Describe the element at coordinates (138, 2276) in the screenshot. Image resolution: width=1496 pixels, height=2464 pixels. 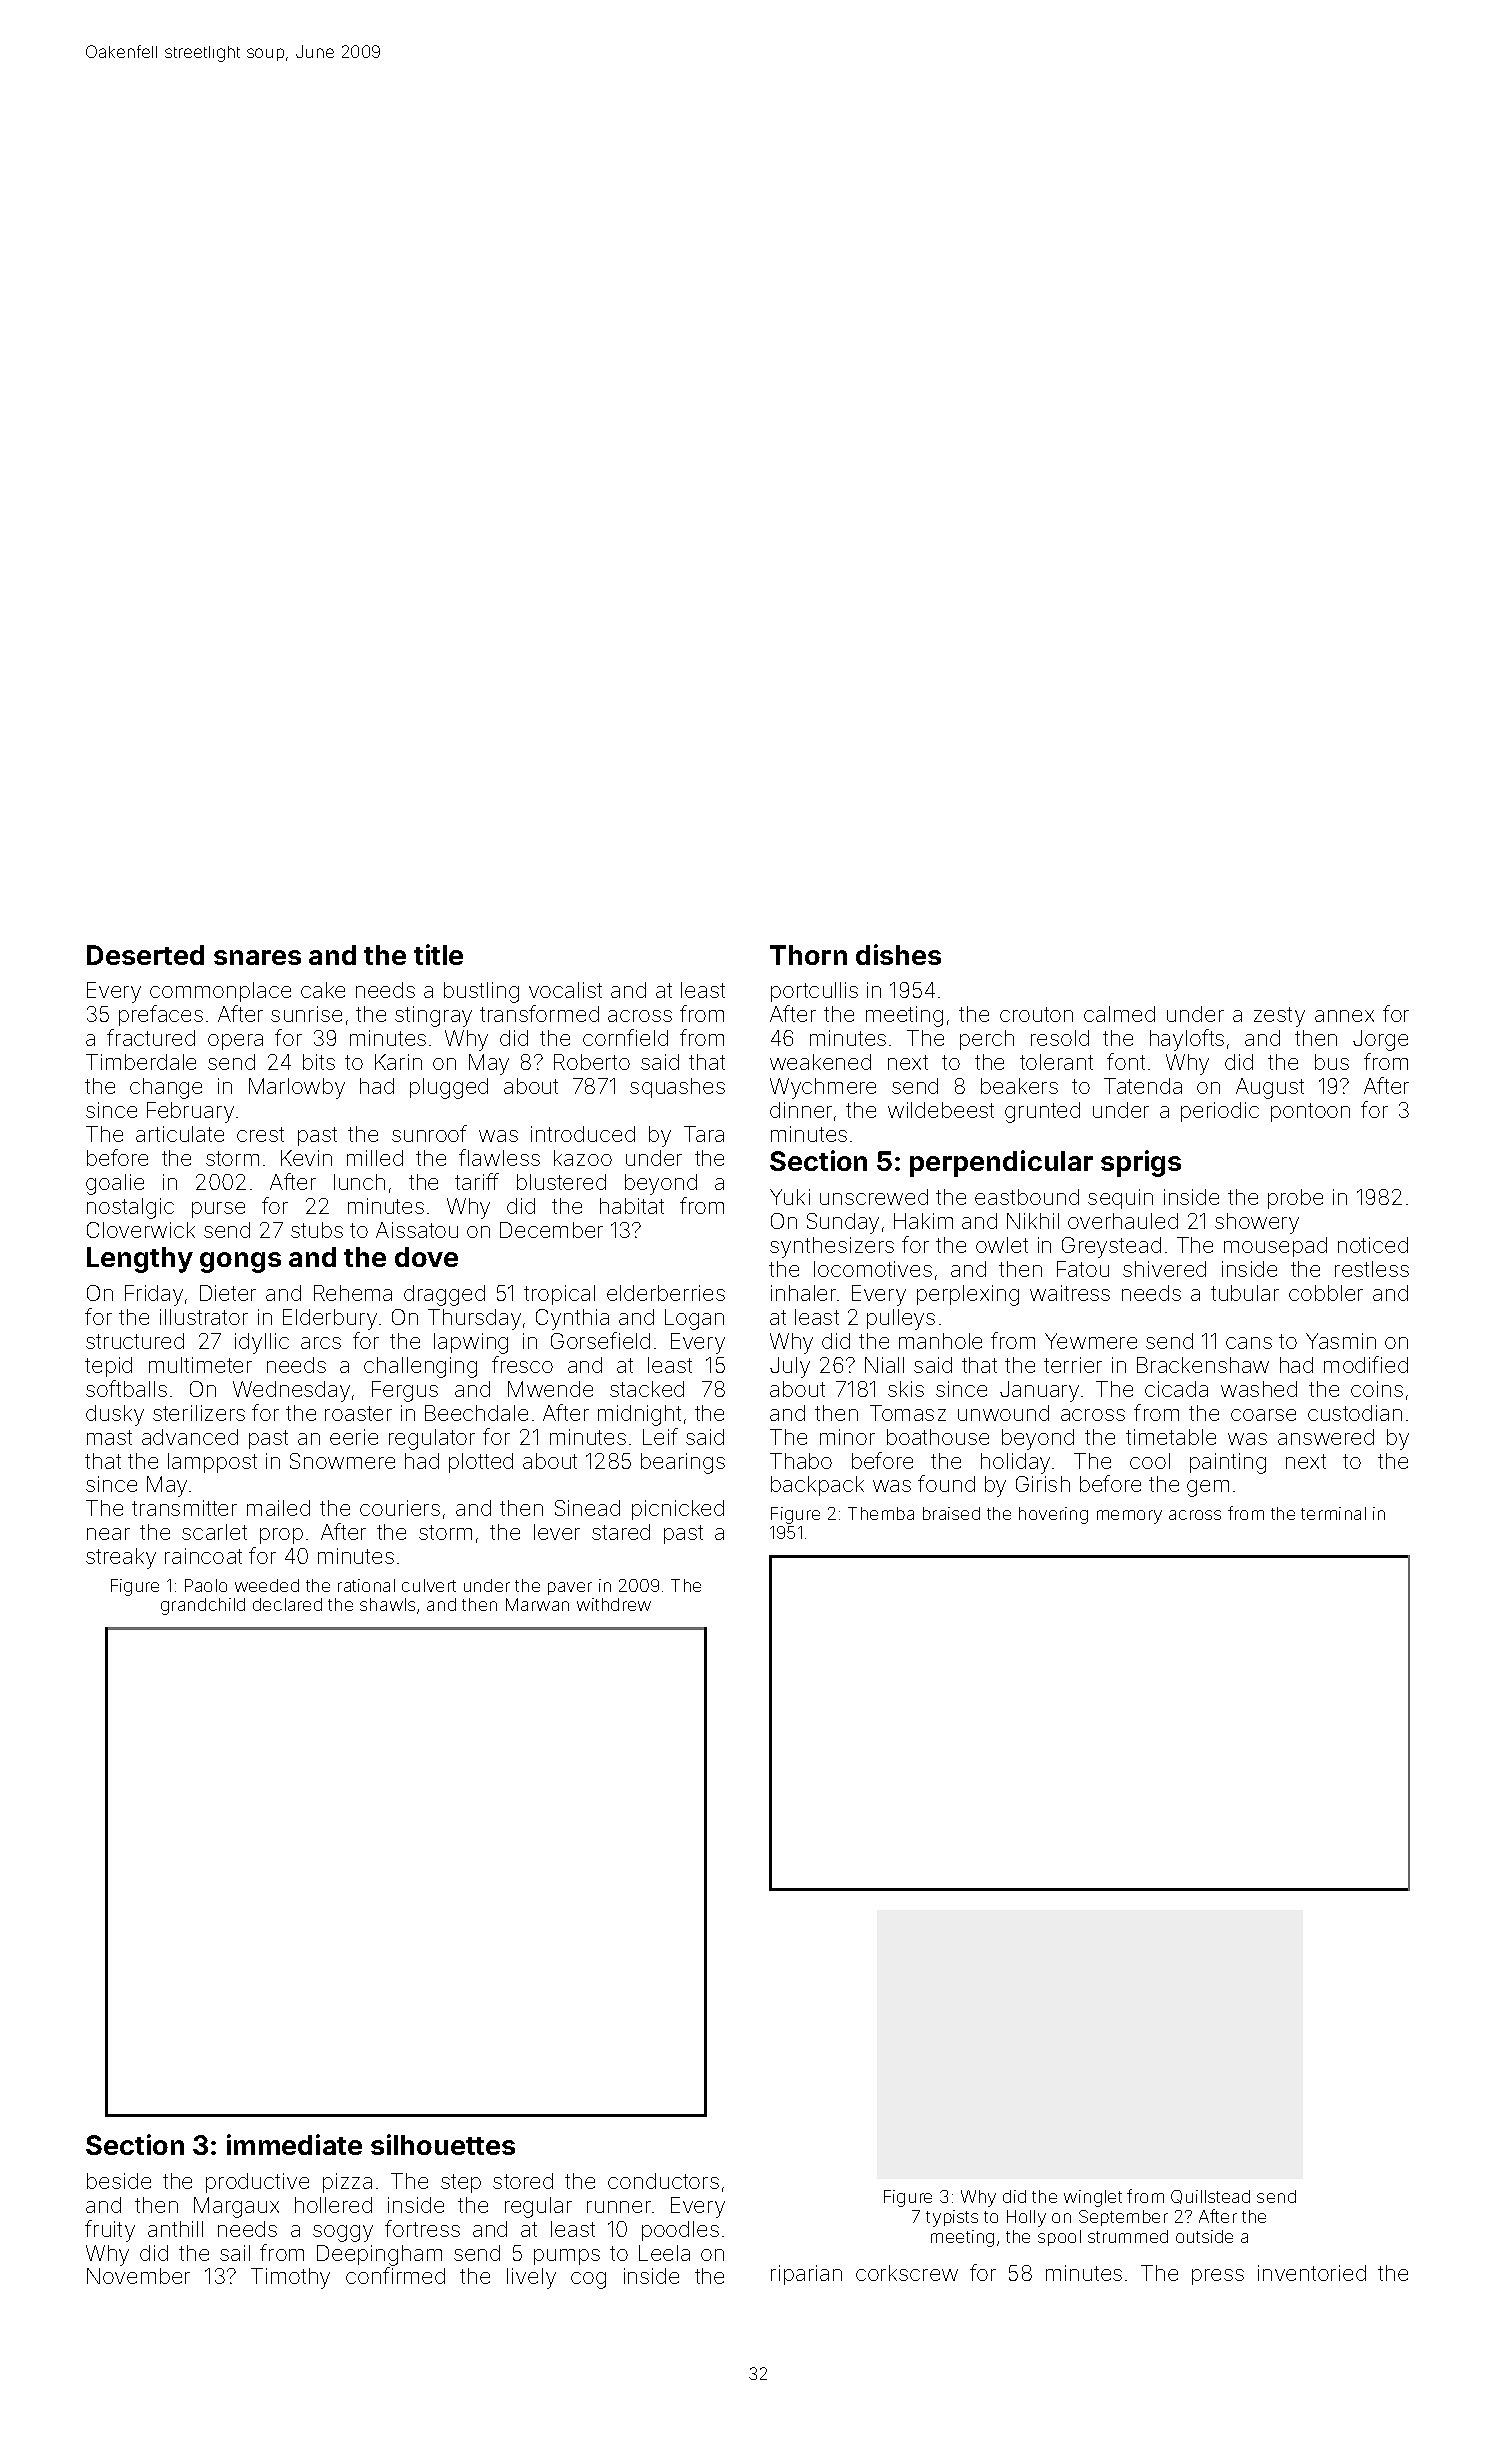
I see `November` at that location.
